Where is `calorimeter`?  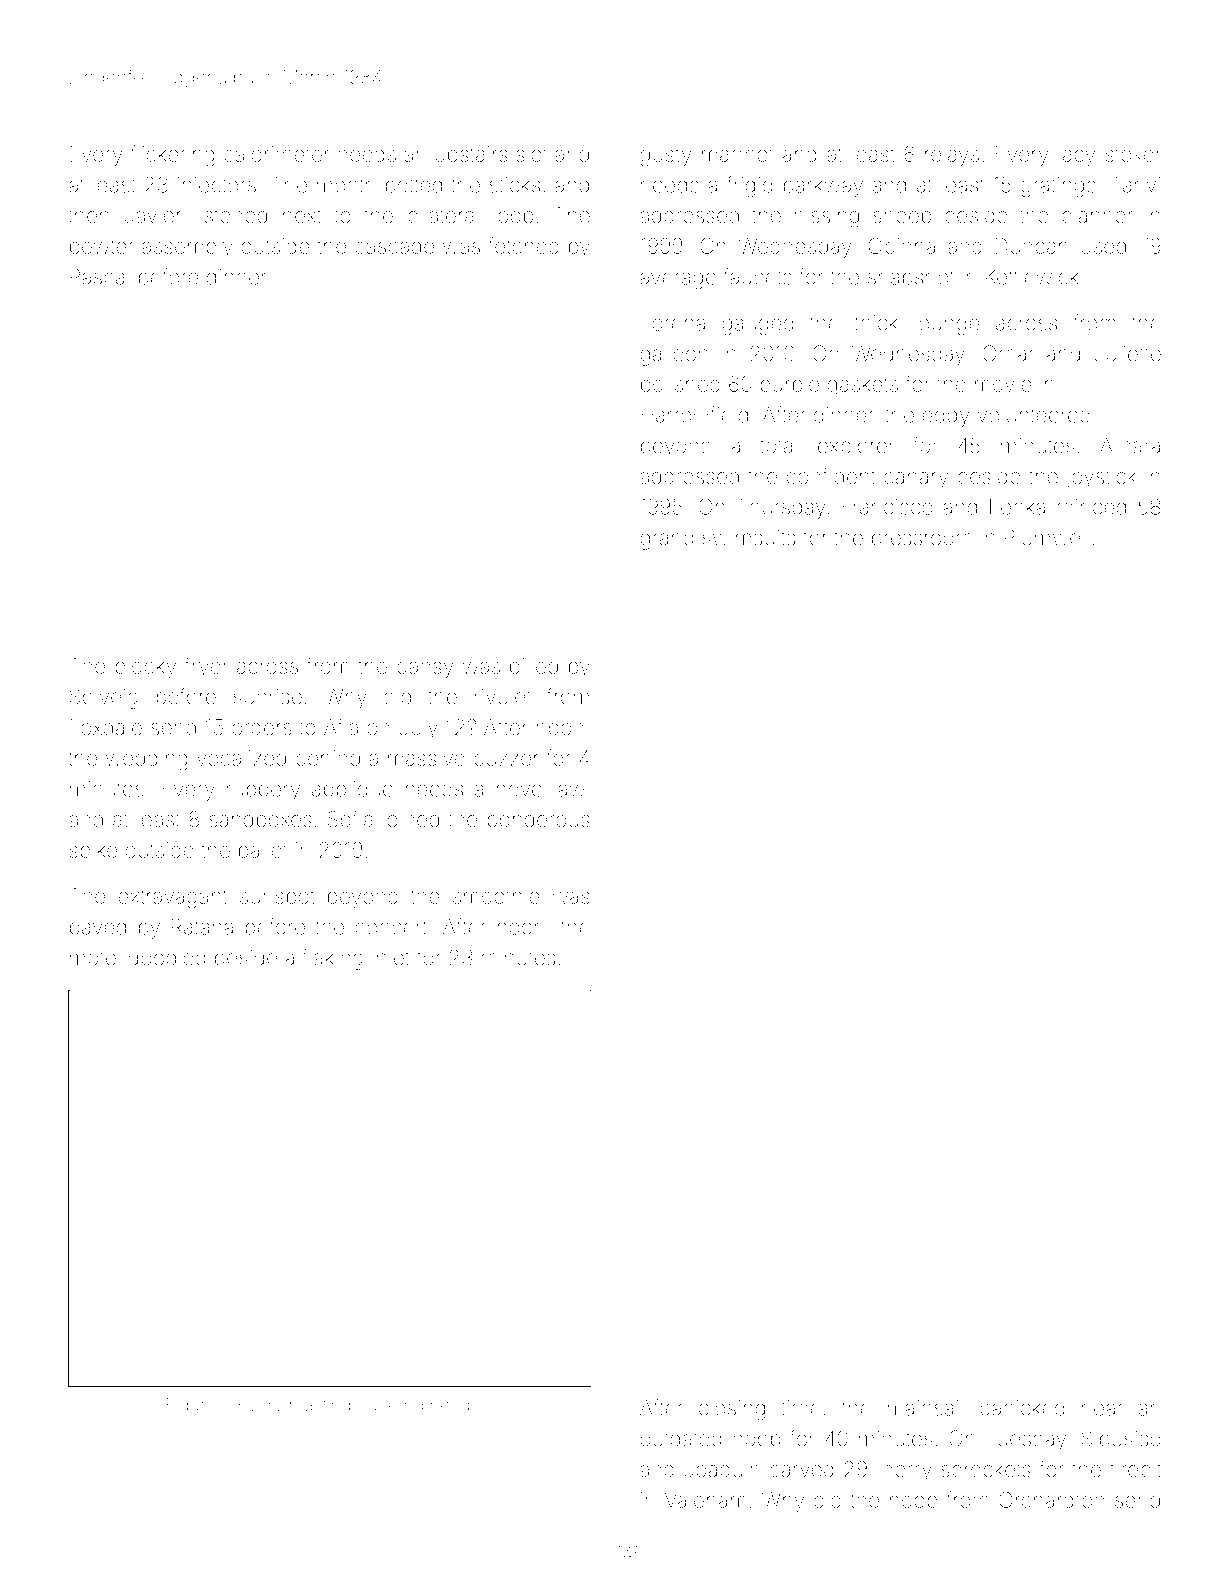
calorimeter is located at coordinates (276, 154).
